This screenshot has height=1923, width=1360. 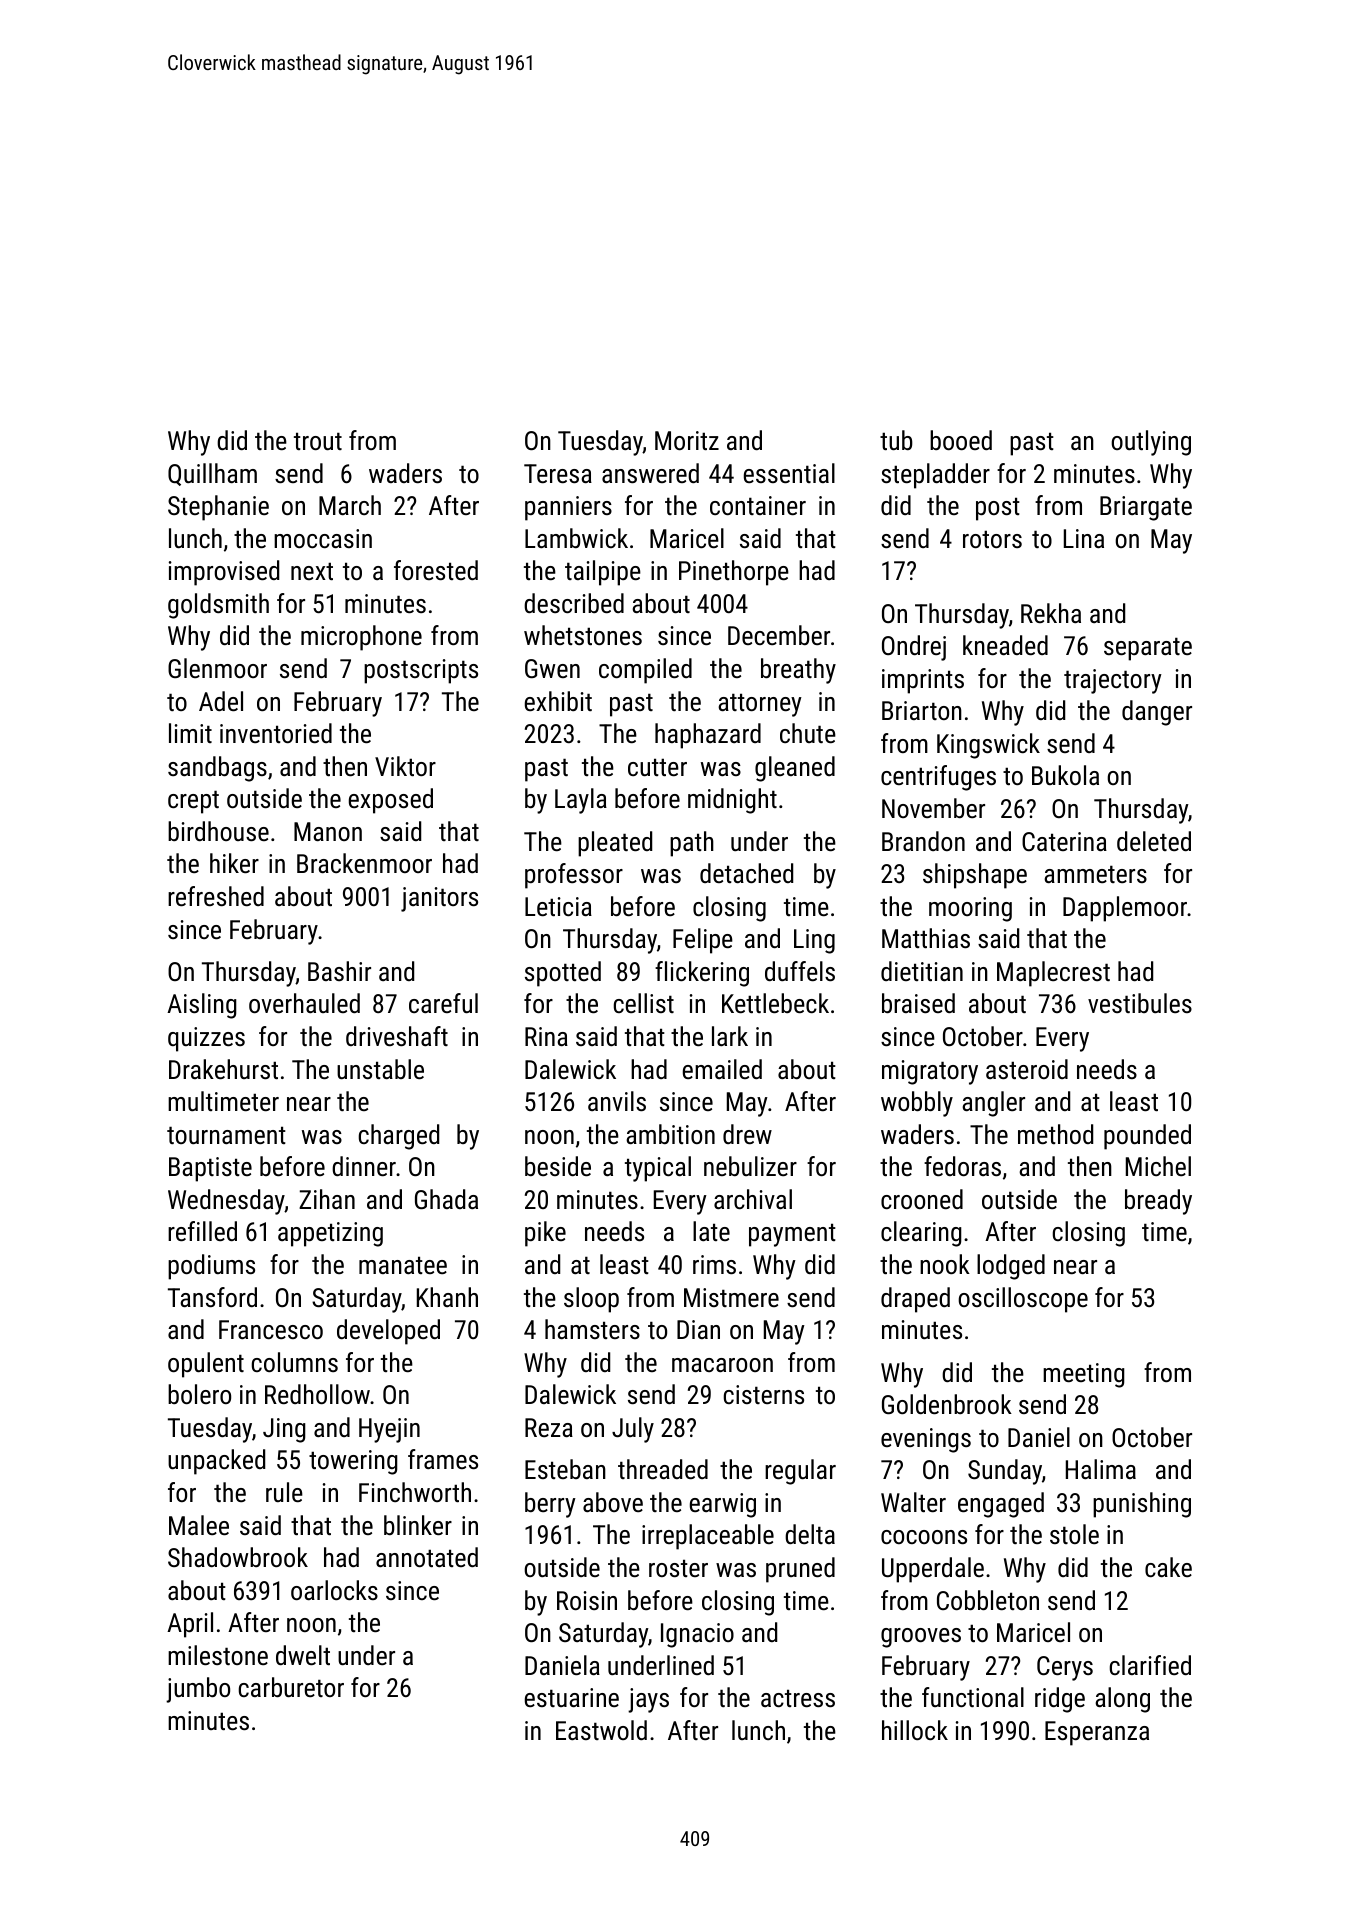 What do you see at coordinates (711, 1231) in the screenshot?
I see `late` at bounding box center [711, 1231].
